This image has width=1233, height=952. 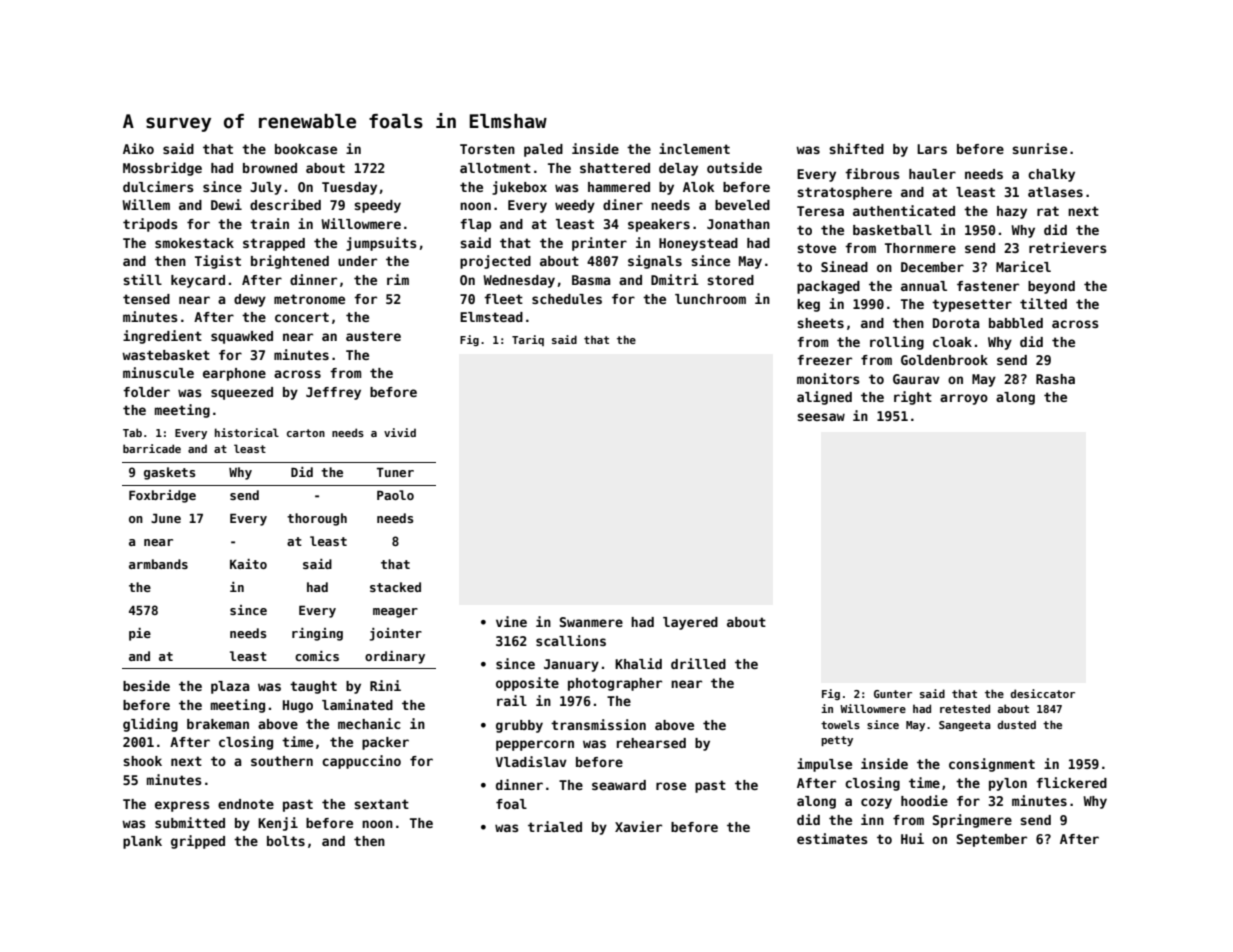 I want to click on cozy, so click(x=876, y=803).
